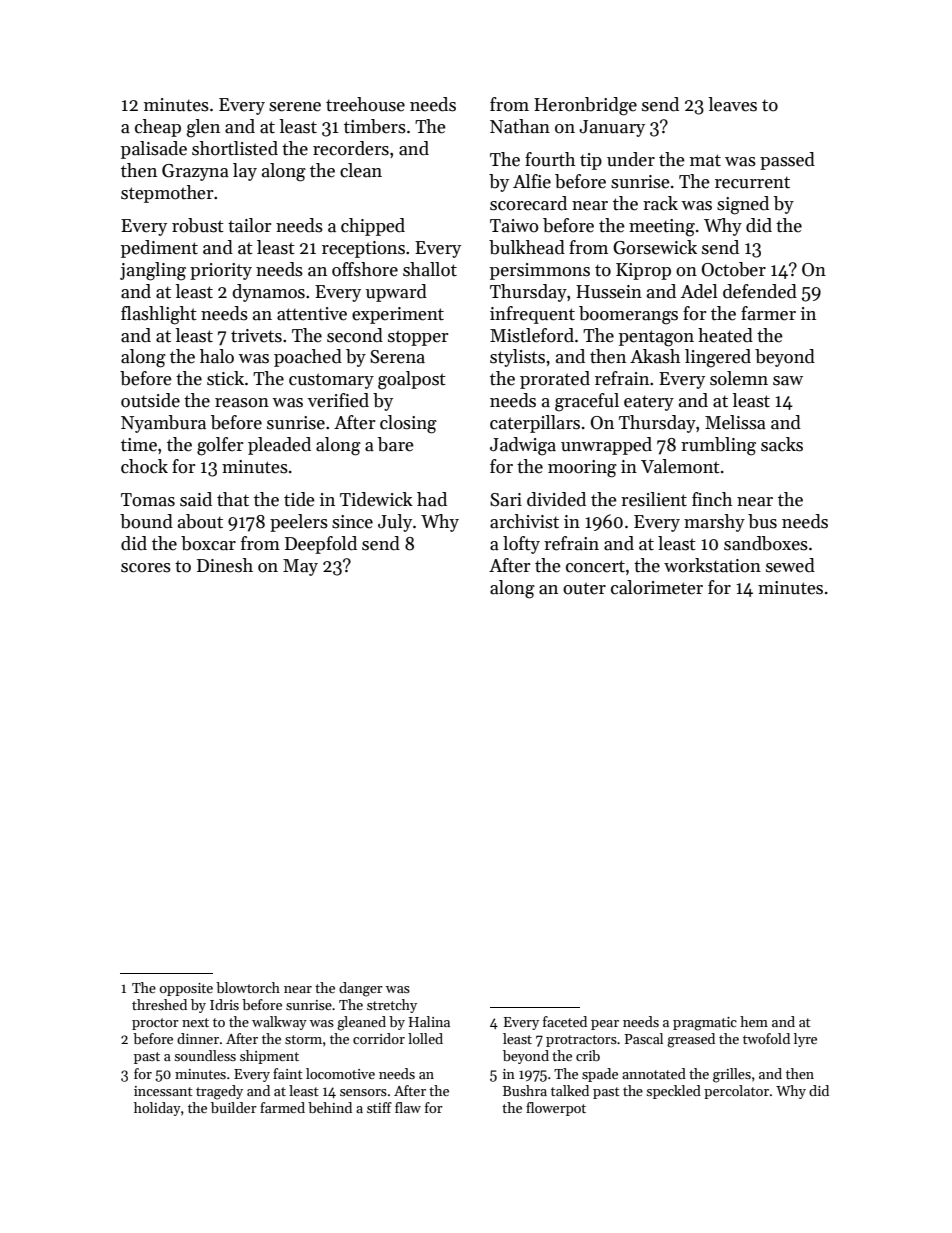 The image size is (952, 1233). I want to click on divided, so click(556, 499).
